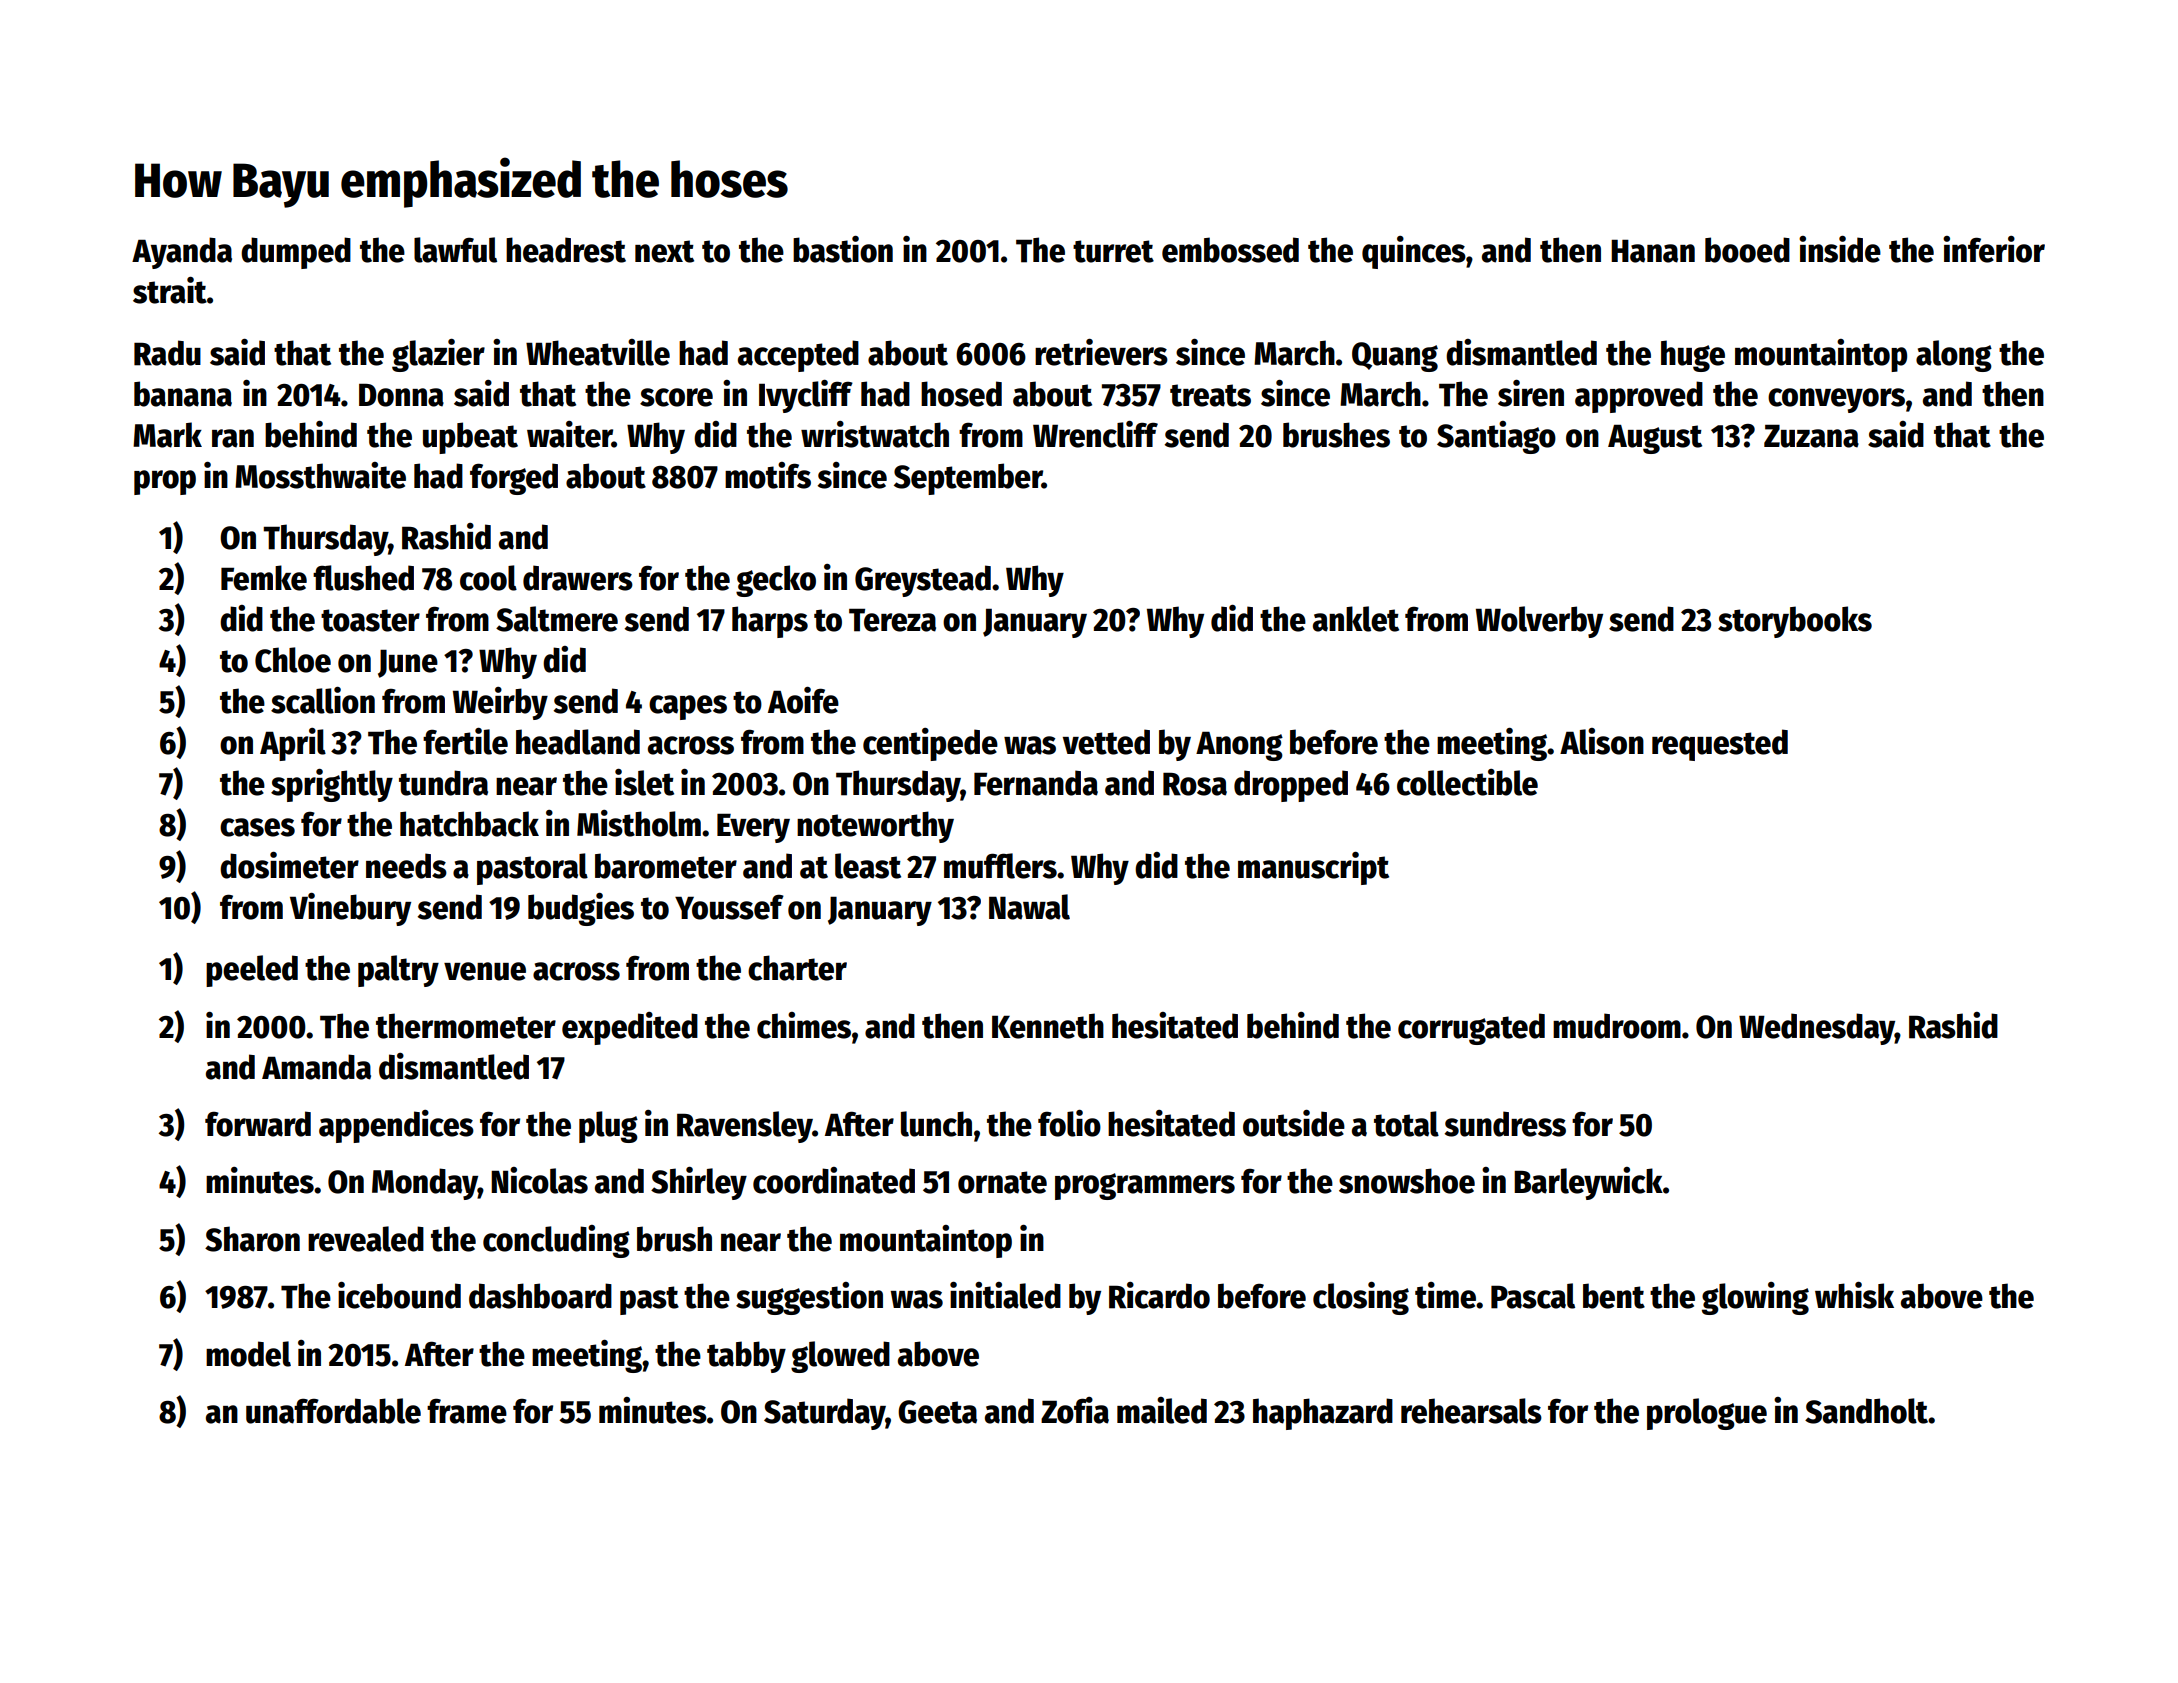 This document has width=2178, height=1683. Describe the element at coordinates (296, 253) in the document. I see `dumped` at that location.
